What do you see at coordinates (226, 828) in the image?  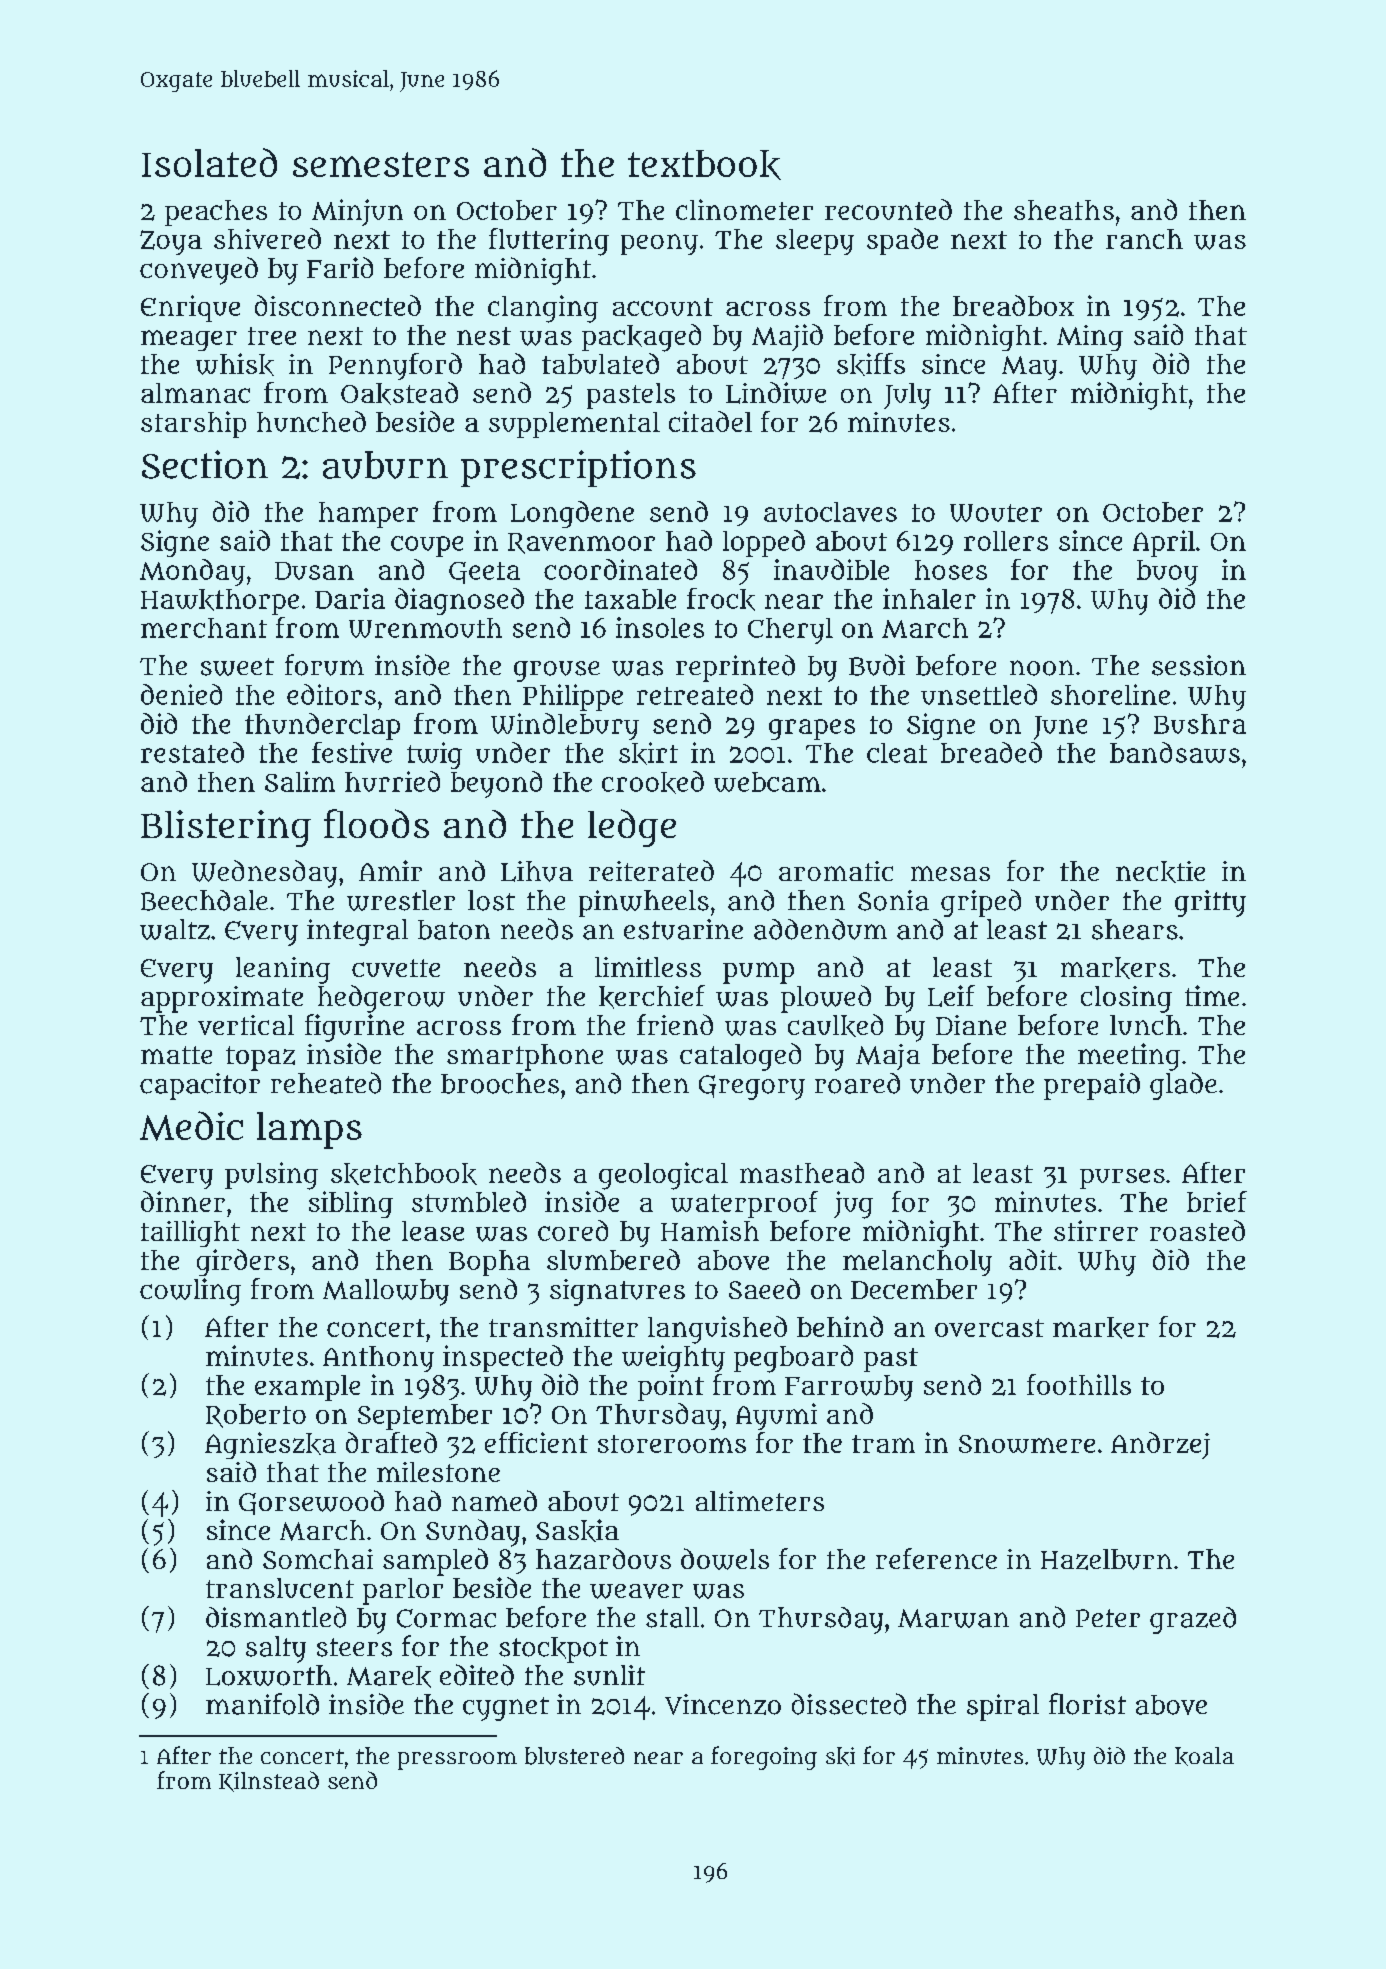 I see `Blistering` at bounding box center [226, 828].
